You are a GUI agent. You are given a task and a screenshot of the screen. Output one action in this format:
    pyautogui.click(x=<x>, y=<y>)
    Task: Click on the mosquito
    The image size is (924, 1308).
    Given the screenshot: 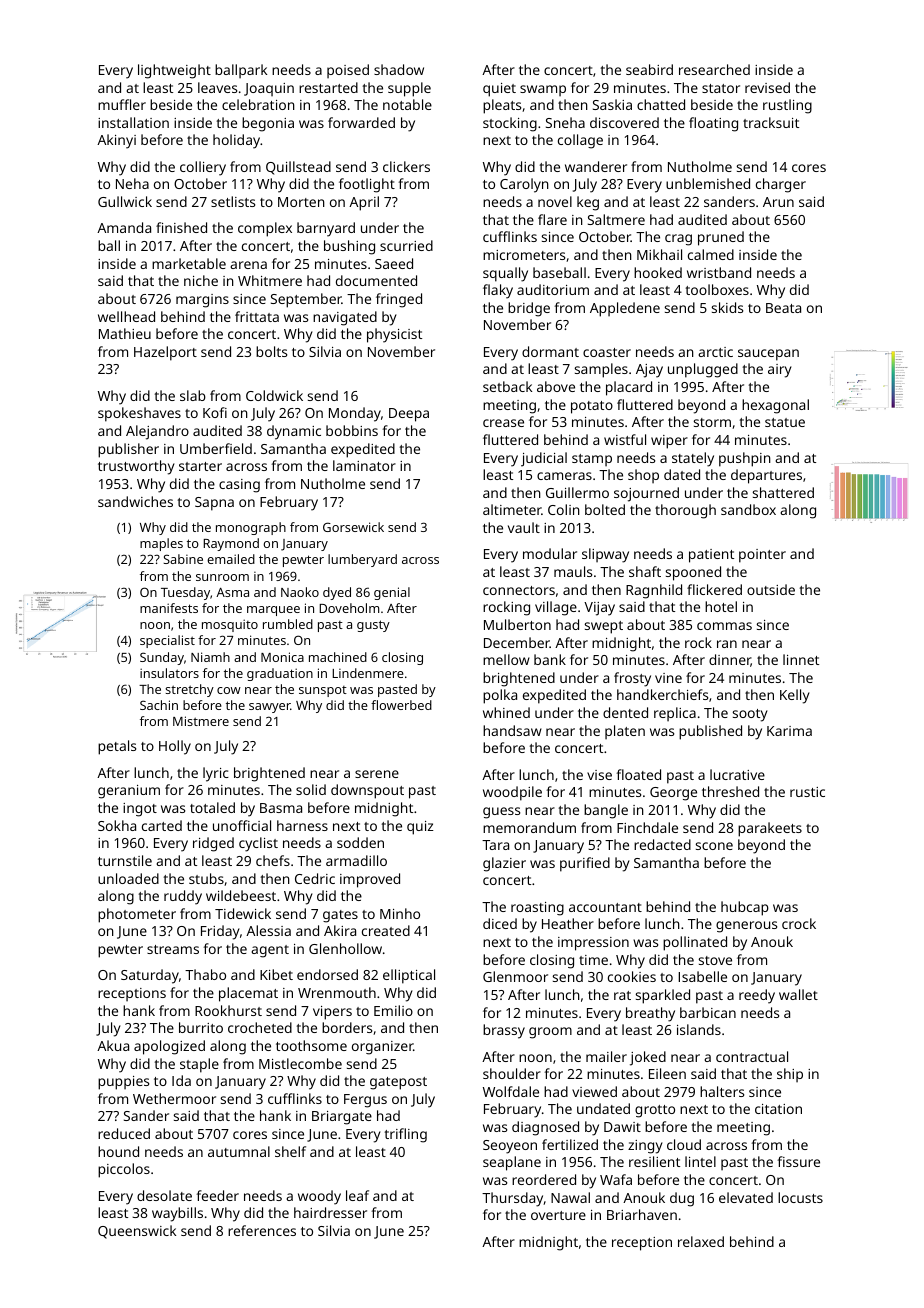 What is the action you would take?
    pyautogui.click(x=230, y=625)
